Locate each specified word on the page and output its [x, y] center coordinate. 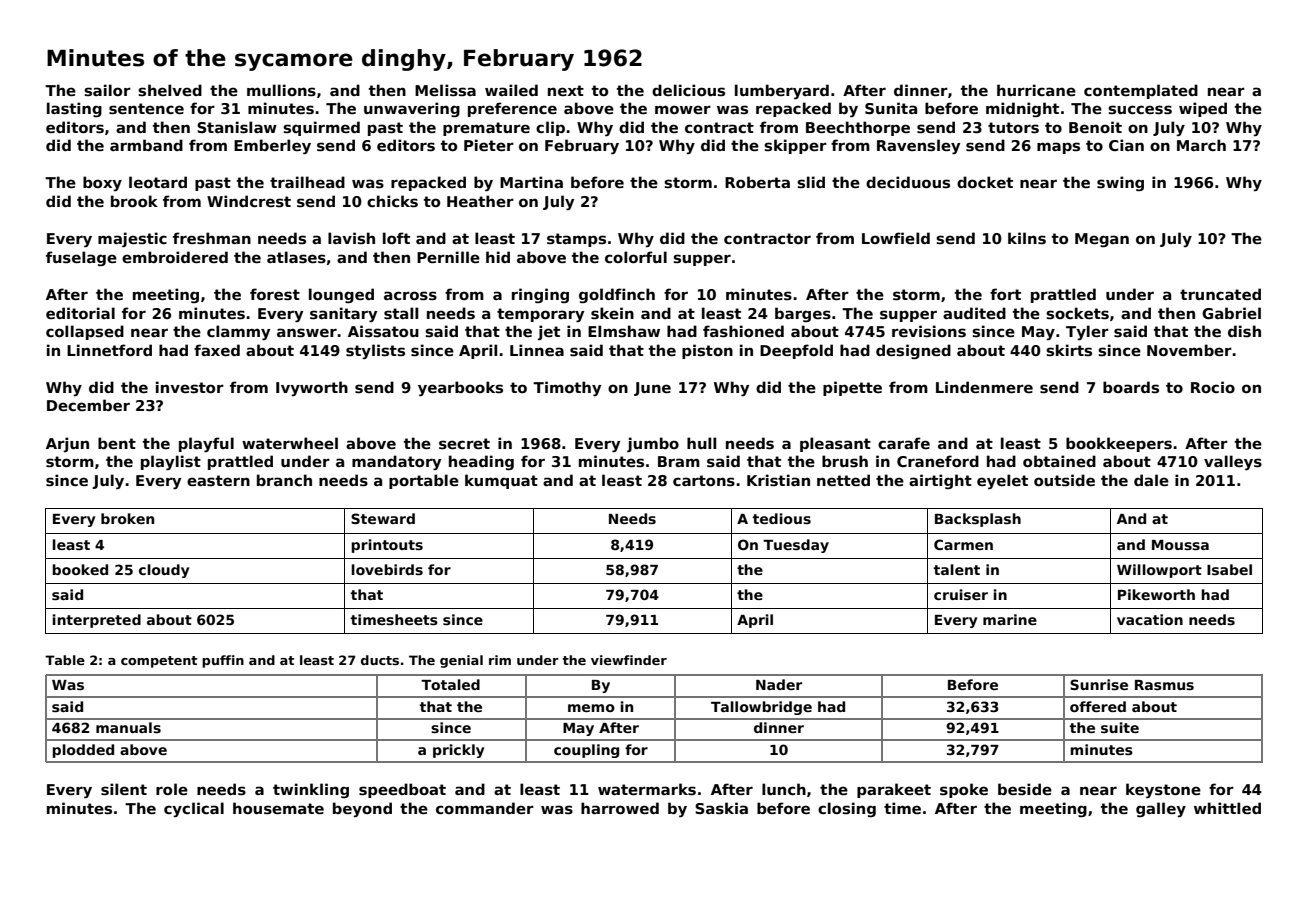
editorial [80, 313]
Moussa [1180, 545]
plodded [83, 751]
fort [1005, 294]
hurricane [1036, 90]
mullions [281, 90]
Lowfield [896, 238]
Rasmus [1164, 685]
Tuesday [796, 546]
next [566, 90]
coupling [586, 751]
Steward [383, 518]
